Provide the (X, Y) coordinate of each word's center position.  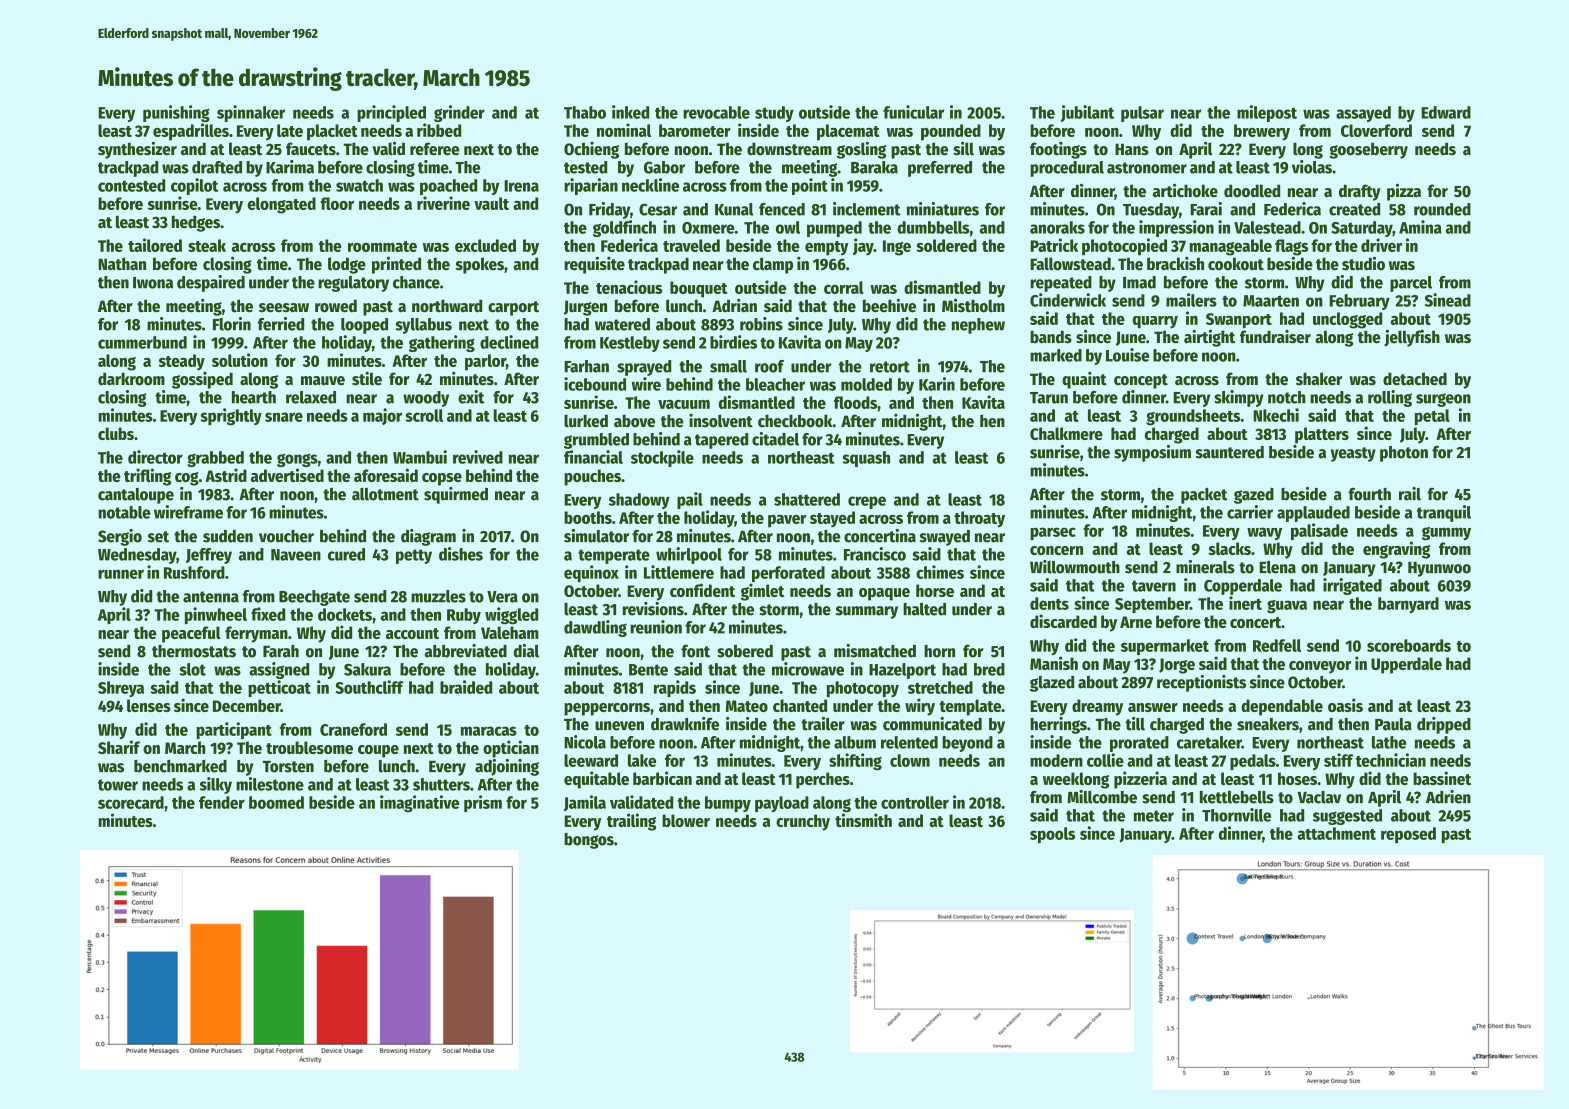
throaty (979, 519)
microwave (808, 669)
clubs (116, 433)
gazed (1254, 496)
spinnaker (251, 113)
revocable (716, 112)
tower (118, 785)
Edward (1446, 112)
